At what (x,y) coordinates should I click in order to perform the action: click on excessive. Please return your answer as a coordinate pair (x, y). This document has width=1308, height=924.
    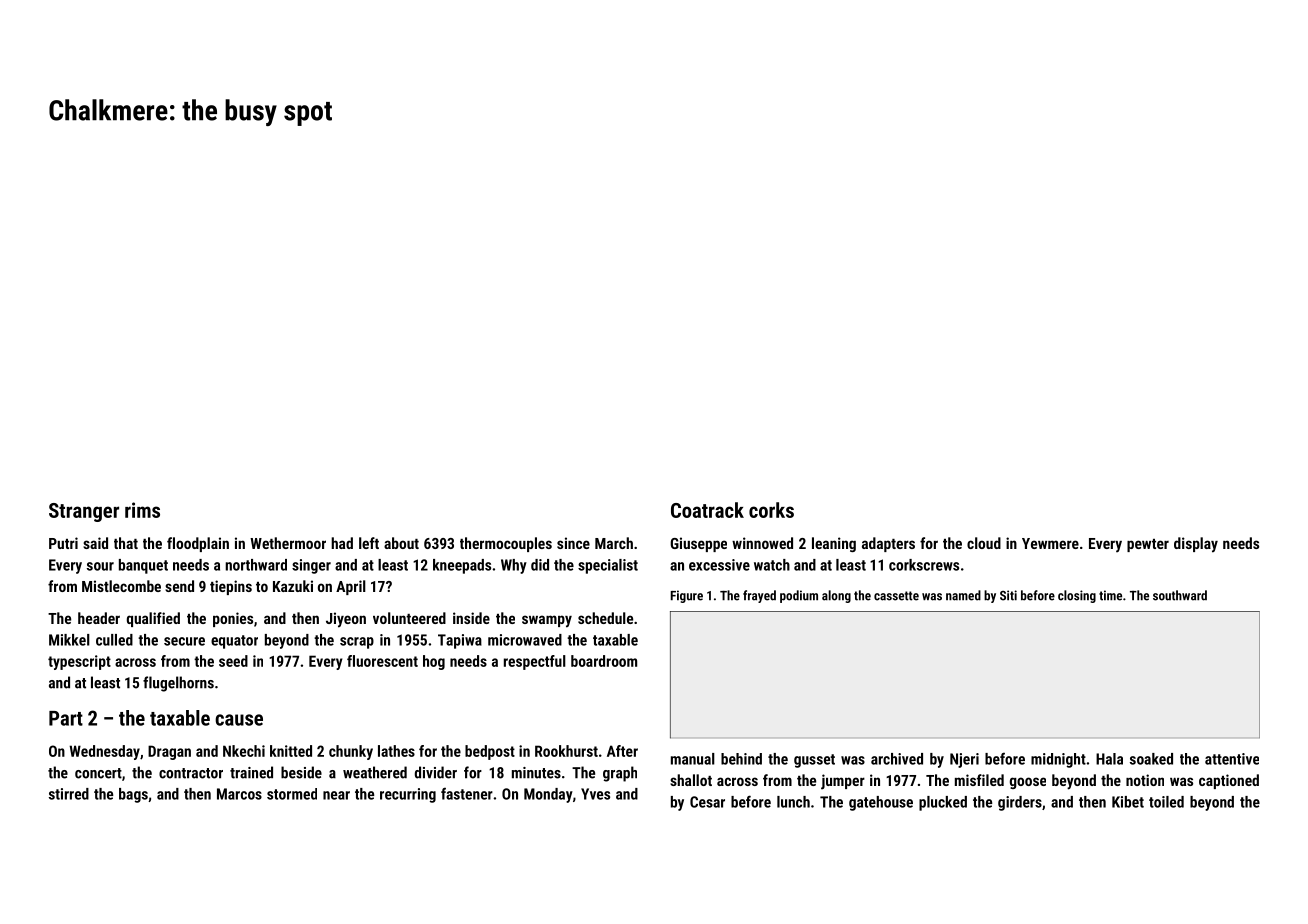
    Looking at the image, I should click on (719, 565).
